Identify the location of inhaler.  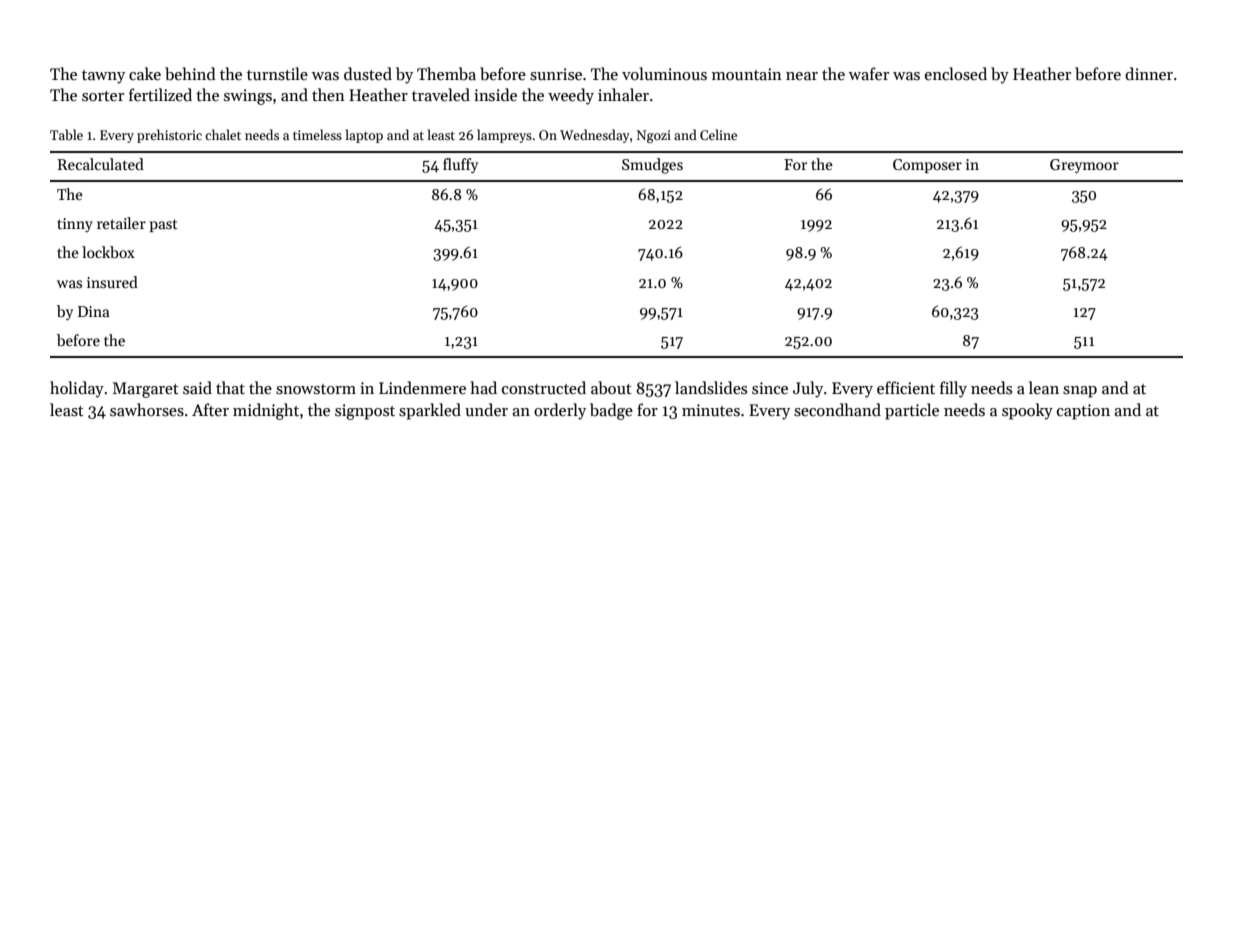
(623, 94).
